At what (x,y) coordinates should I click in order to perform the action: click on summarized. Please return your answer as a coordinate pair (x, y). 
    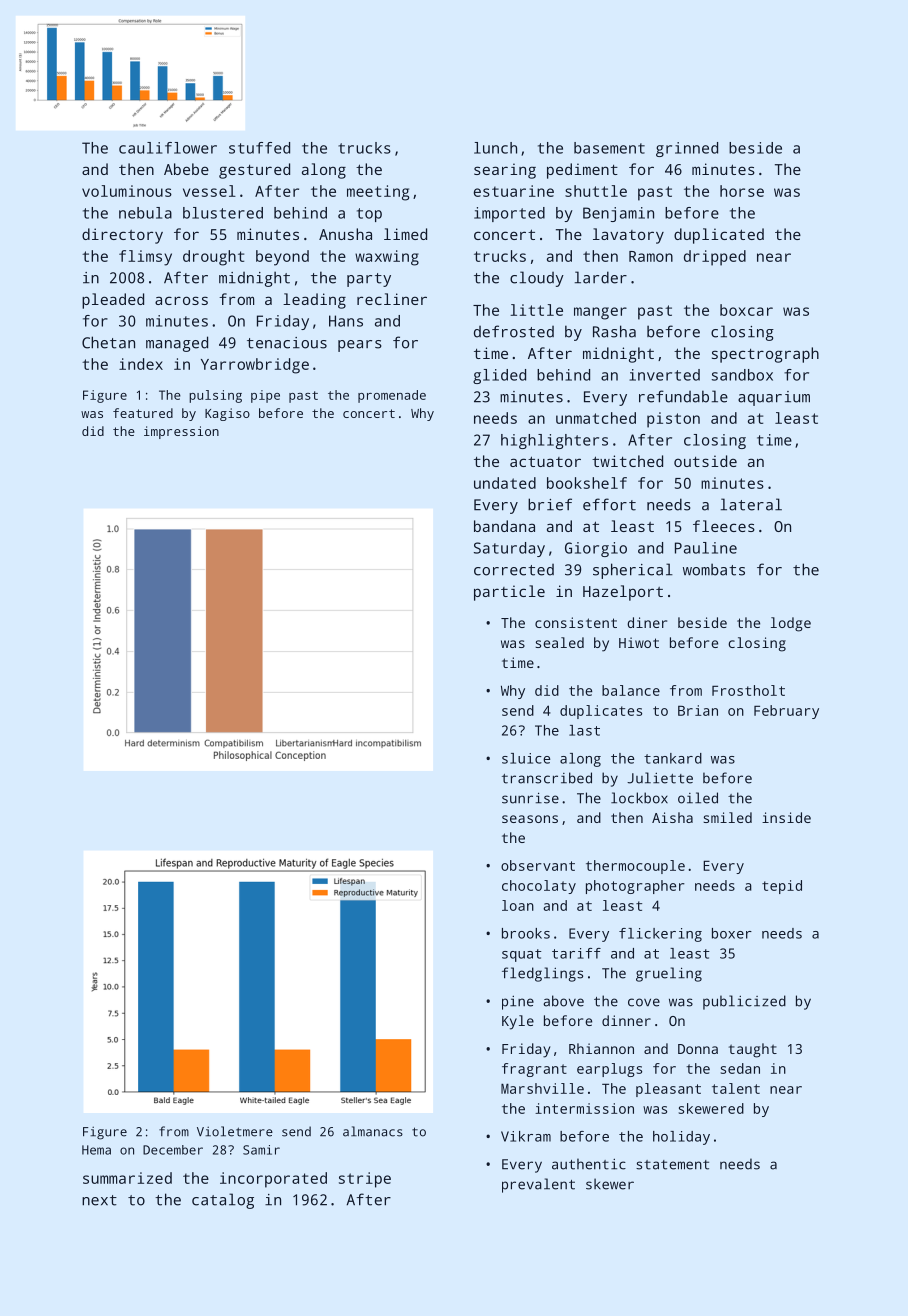
    Looking at the image, I should click on (127, 1178).
